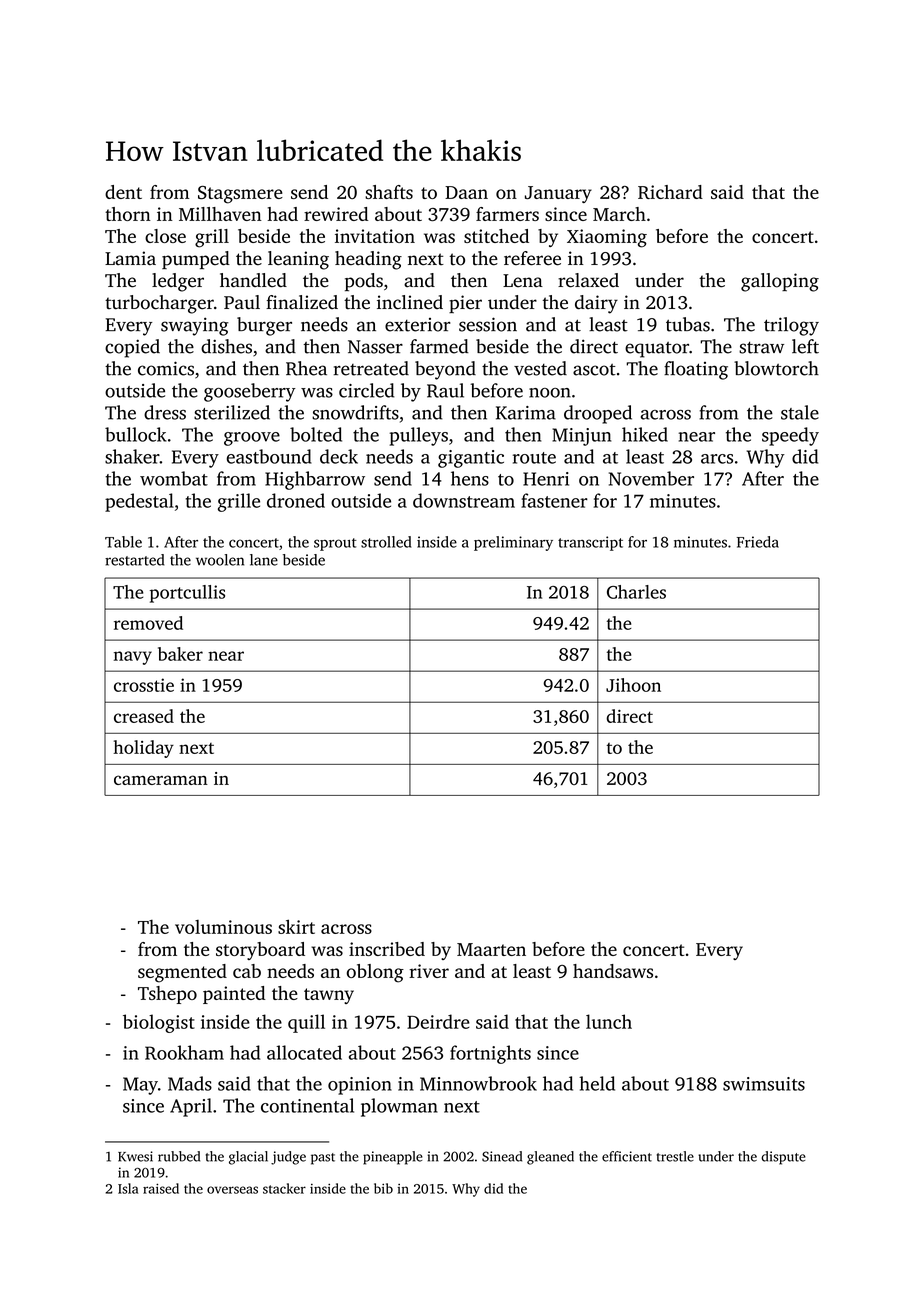  I want to click on swimsuits, so click(764, 1084).
